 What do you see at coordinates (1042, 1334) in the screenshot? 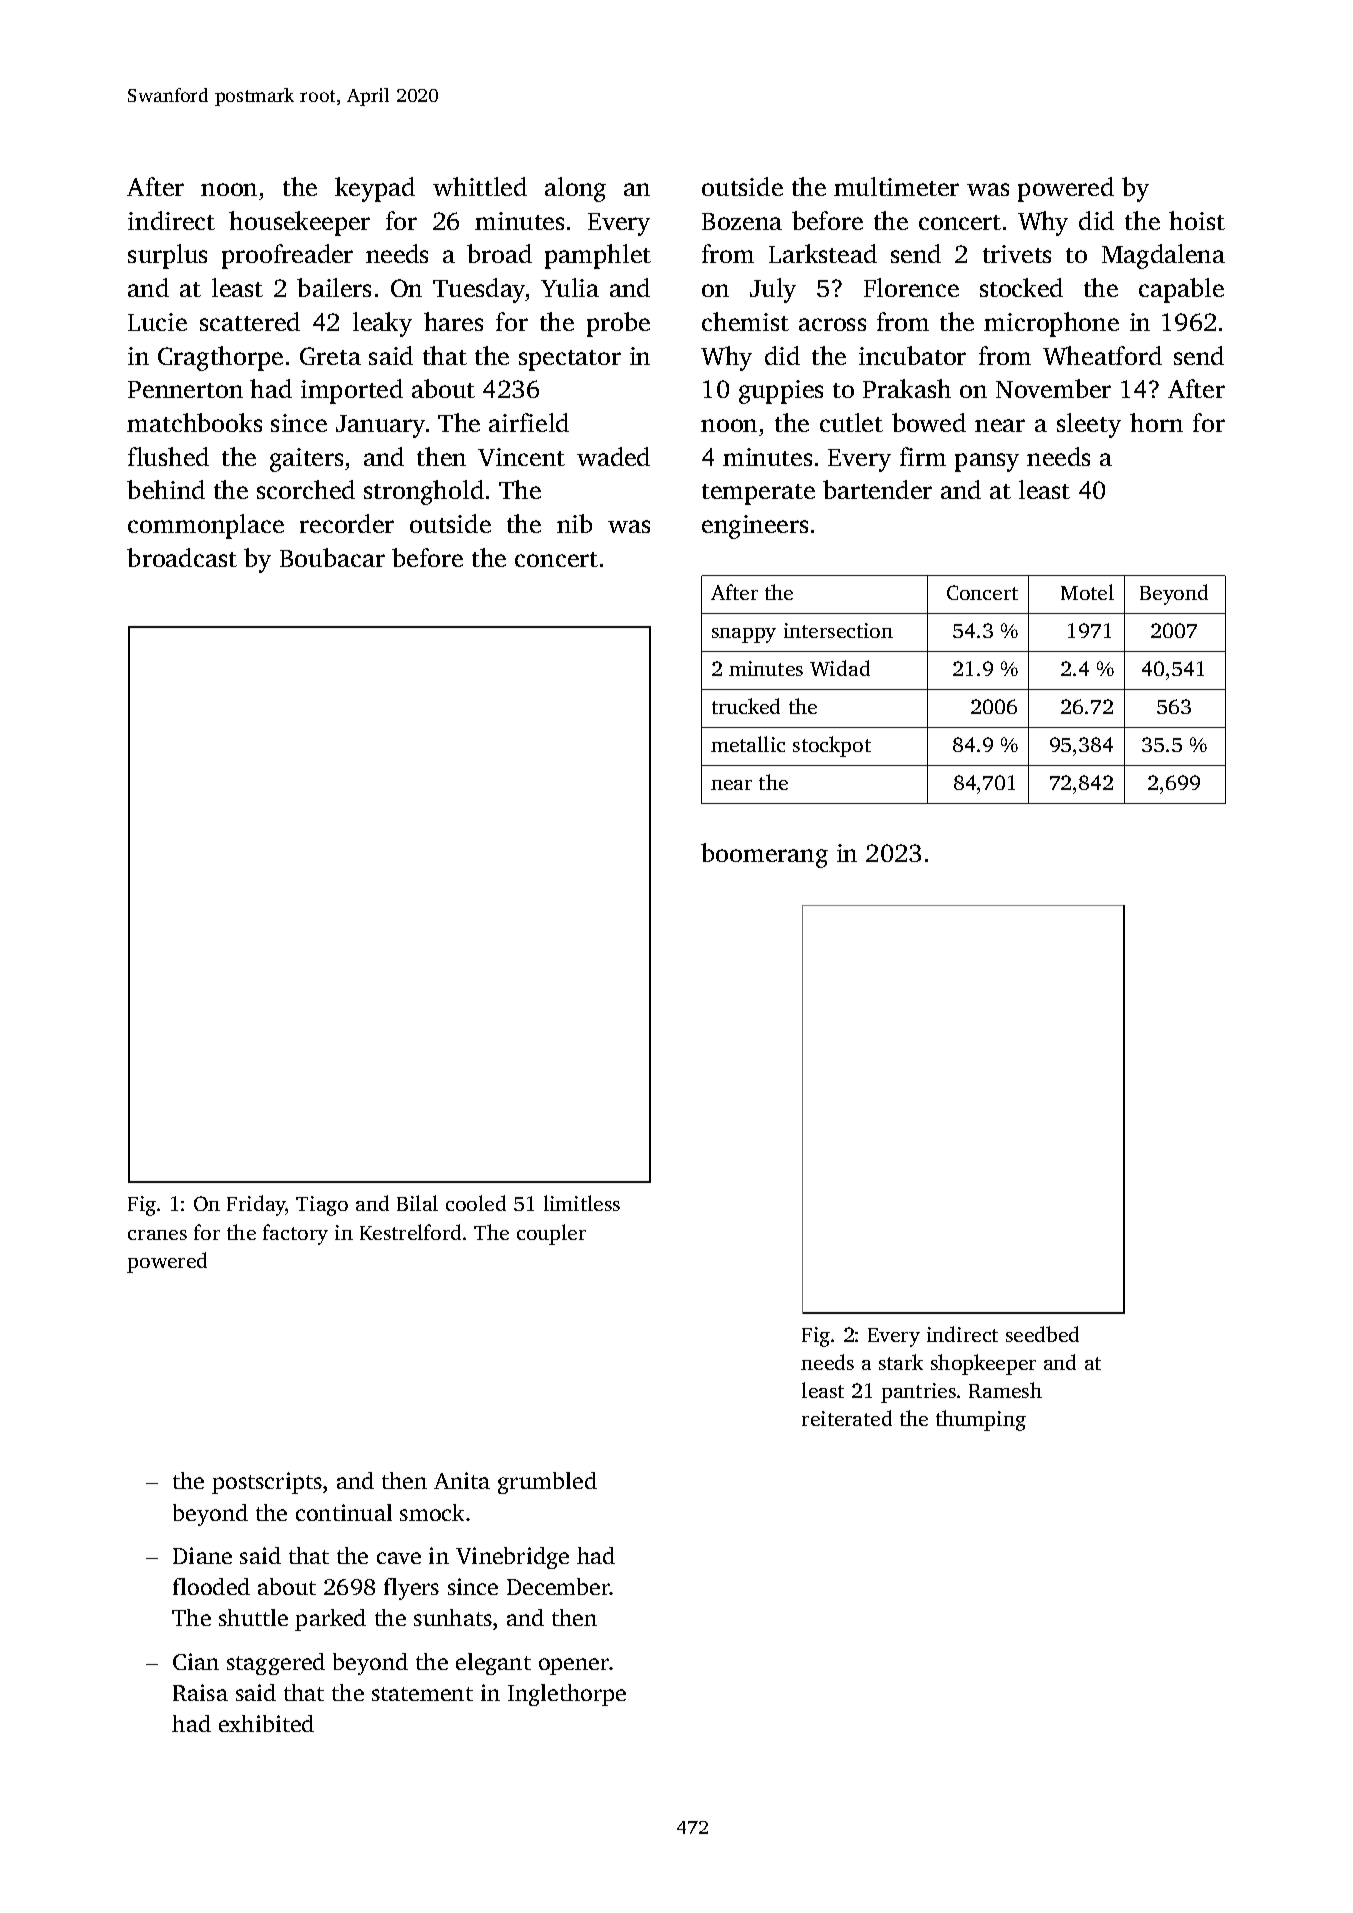
I see `seedbed` at bounding box center [1042, 1334].
